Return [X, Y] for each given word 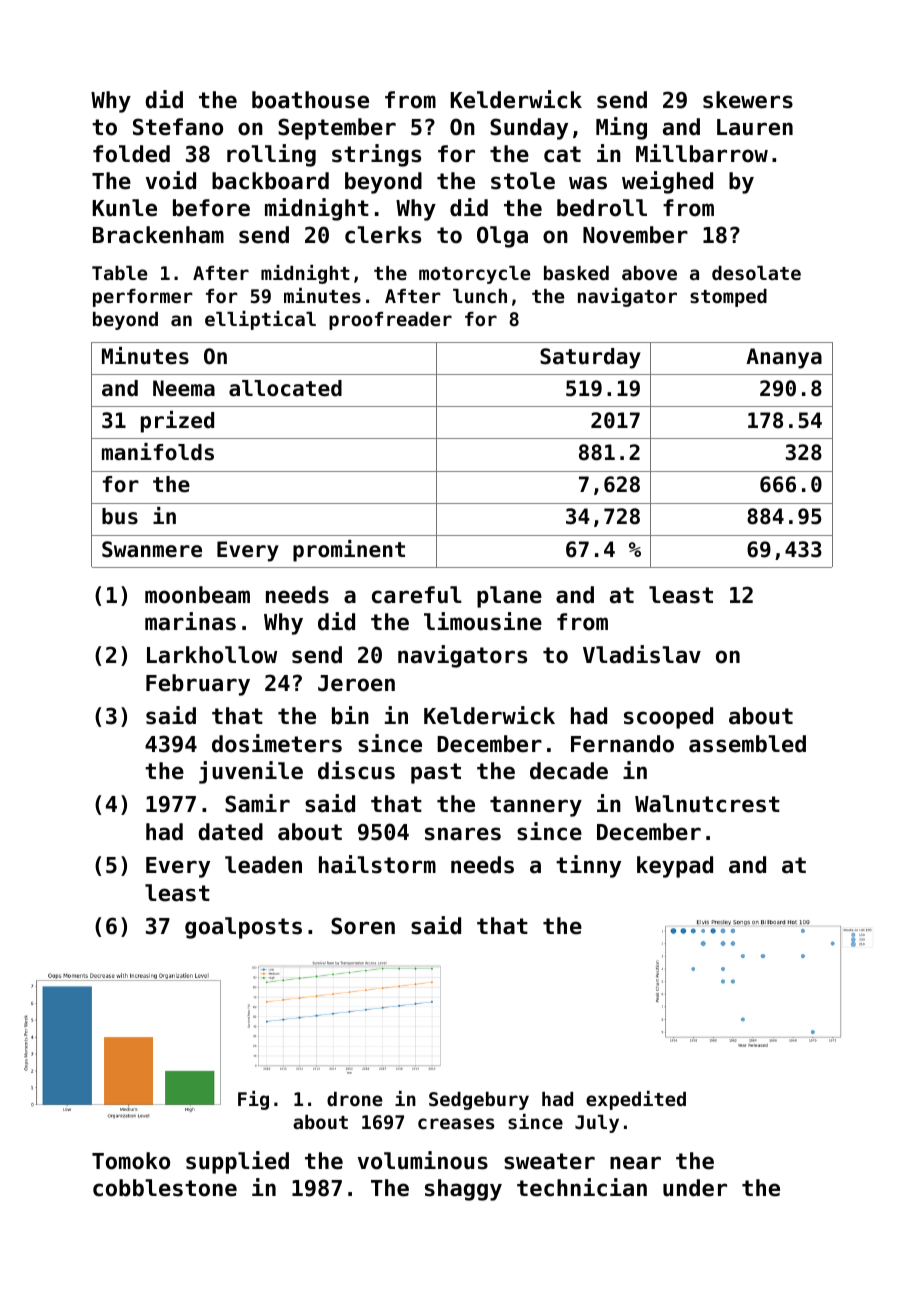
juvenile [251, 772]
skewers [748, 100]
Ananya [784, 358]
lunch [480, 296]
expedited [636, 1100]
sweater [549, 1161]
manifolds [158, 452]
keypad [675, 867]
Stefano [178, 127]
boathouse [310, 100]
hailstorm [377, 864]
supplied [237, 1162]
